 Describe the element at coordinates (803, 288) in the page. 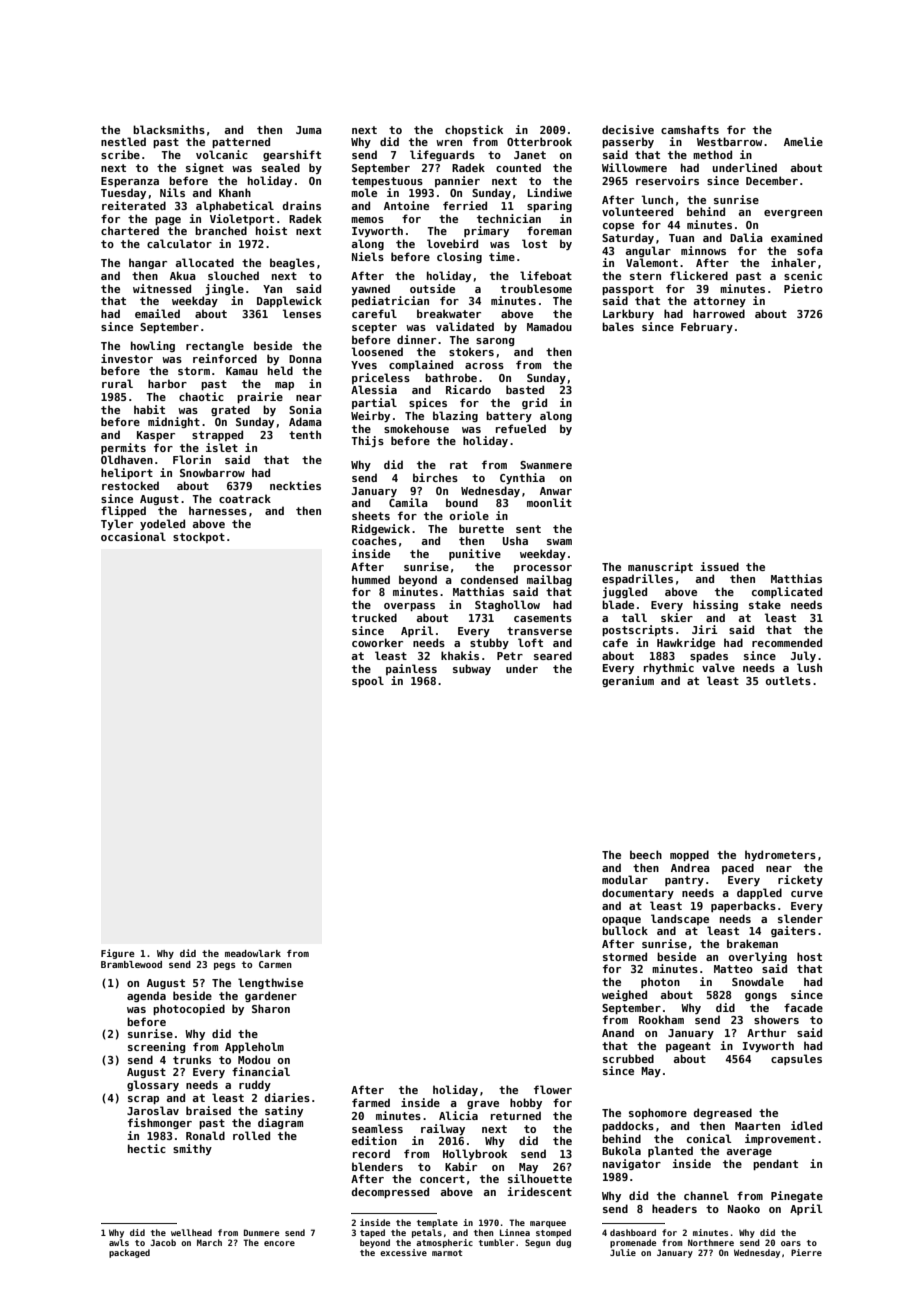

I see `Pietro` at that location.
